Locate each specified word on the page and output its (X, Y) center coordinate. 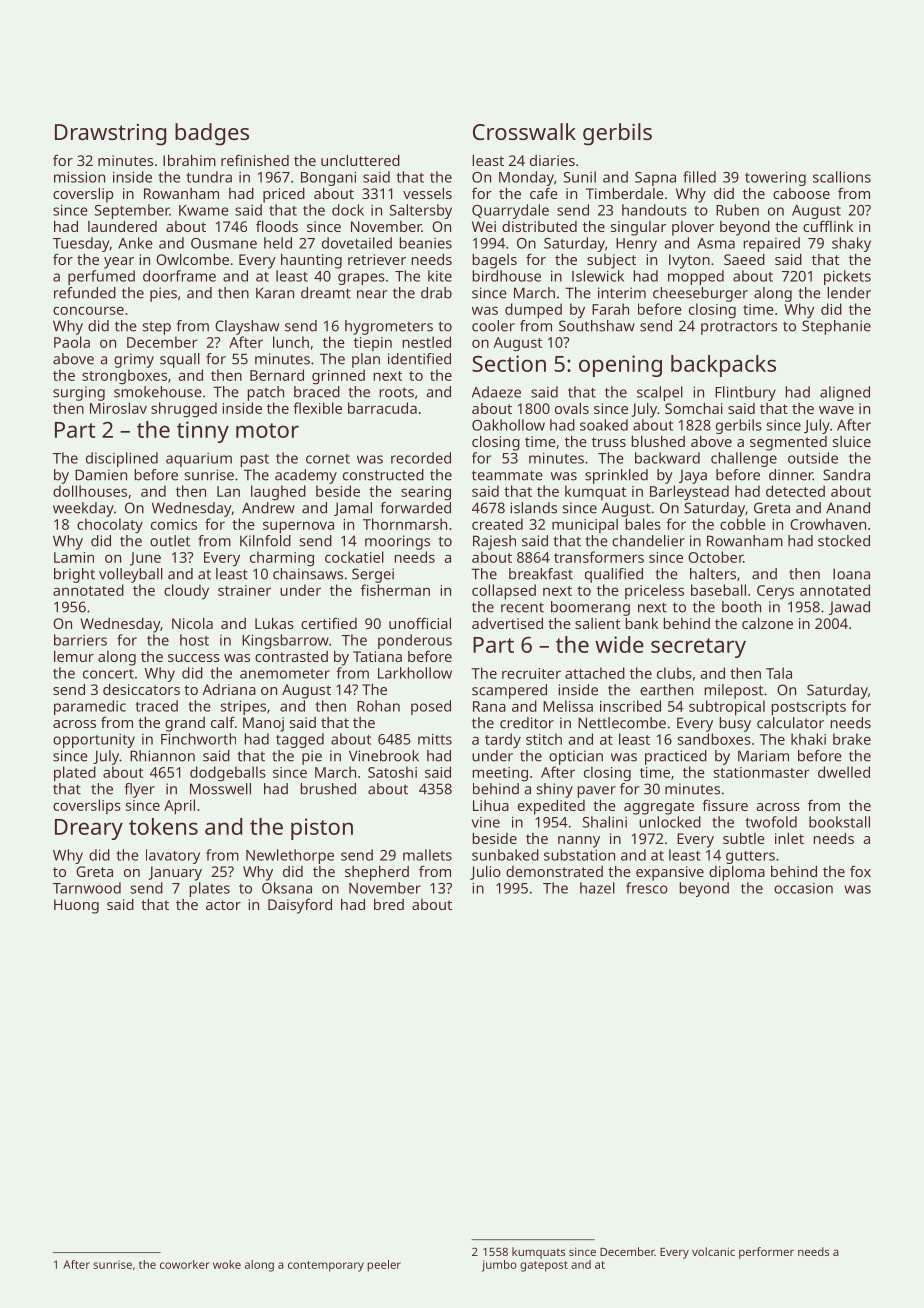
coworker (185, 1264)
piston (322, 829)
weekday (83, 509)
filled (699, 177)
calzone (767, 623)
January (175, 873)
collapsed (504, 592)
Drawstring (110, 135)
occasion (803, 888)
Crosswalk (524, 131)
